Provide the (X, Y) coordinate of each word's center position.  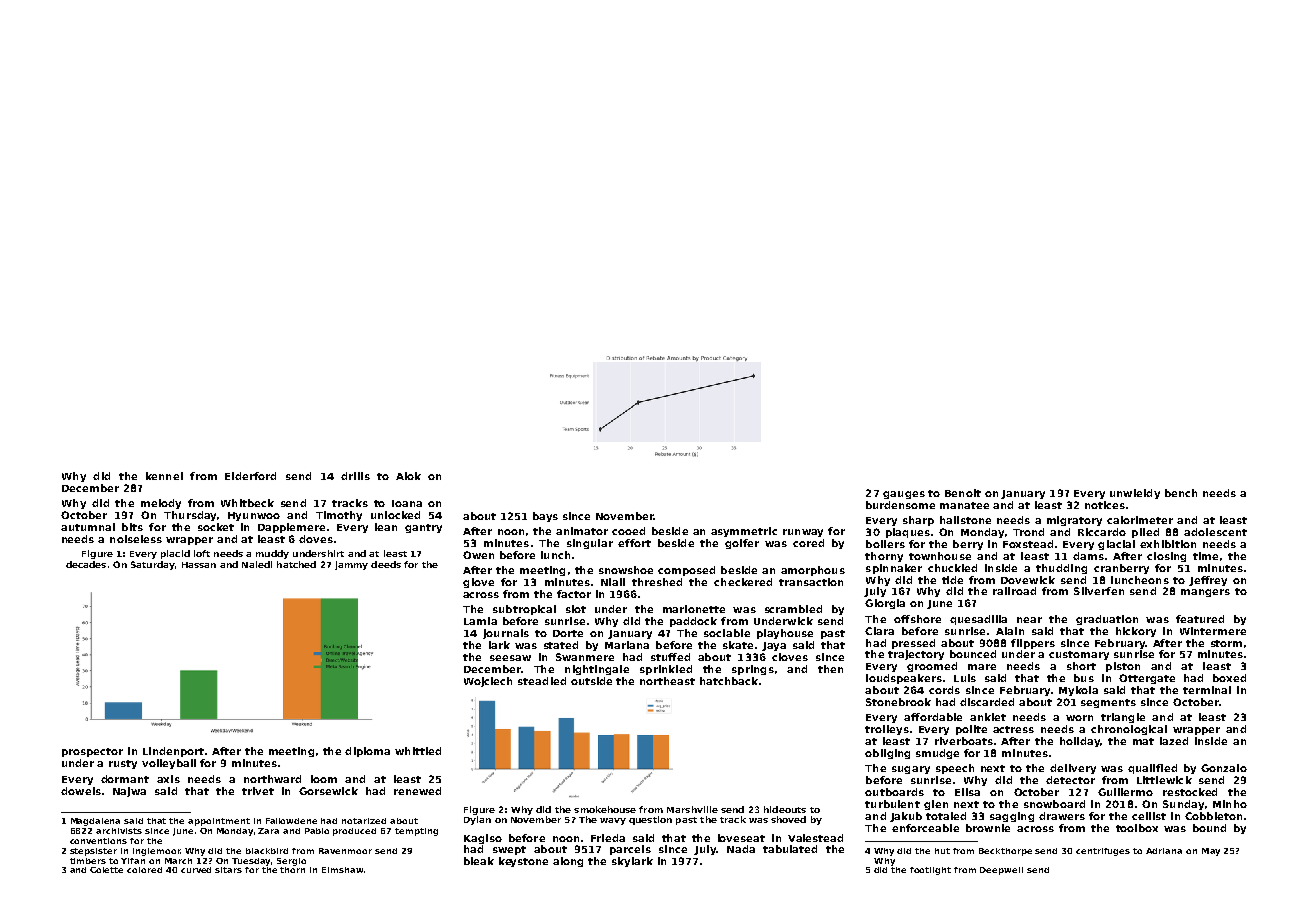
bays (545, 517)
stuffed (670, 657)
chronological (1129, 730)
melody (161, 504)
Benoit (963, 493)
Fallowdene (291, 821)
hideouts (785, 809)
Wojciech (488, 682)
